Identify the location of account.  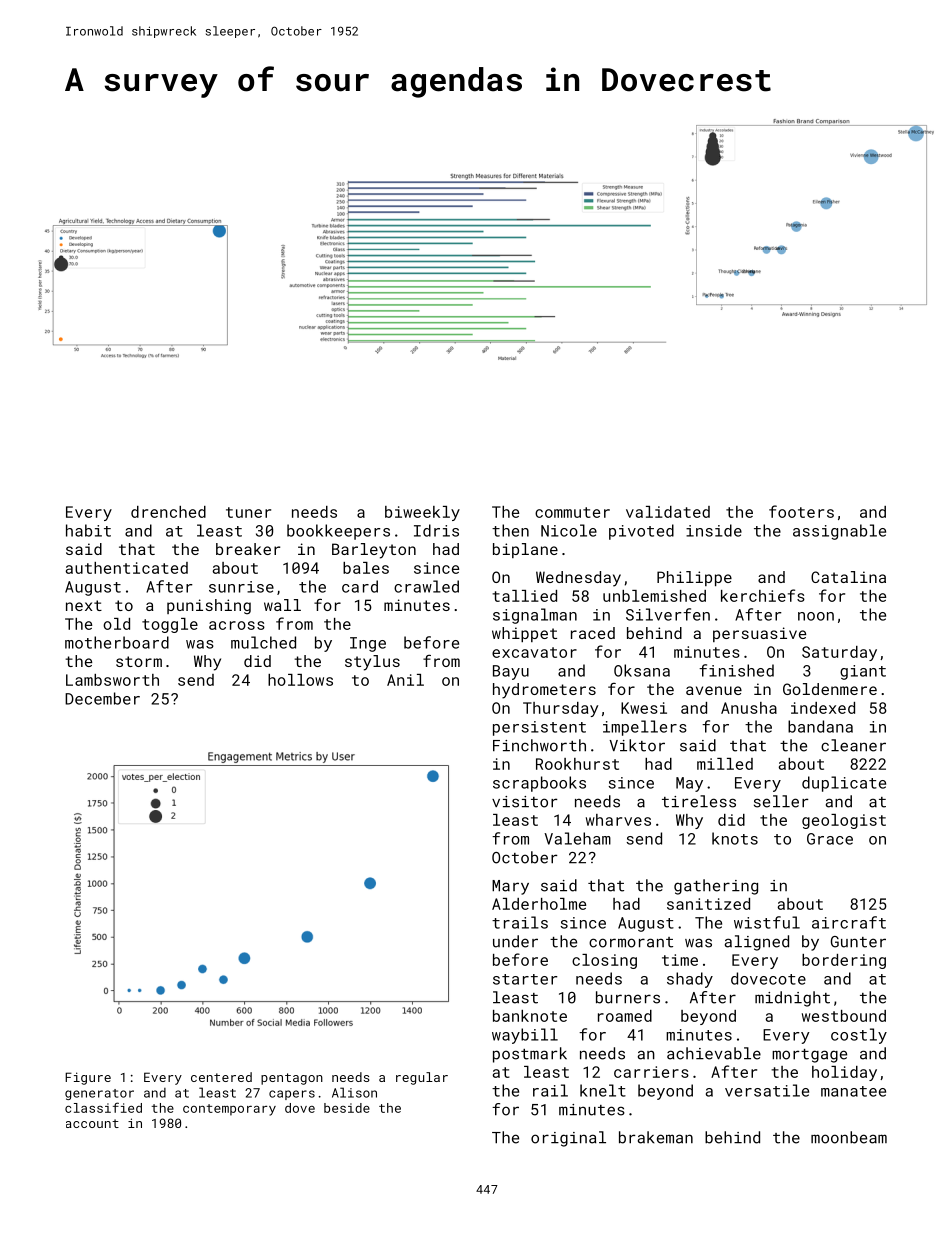
(92, 1123).
